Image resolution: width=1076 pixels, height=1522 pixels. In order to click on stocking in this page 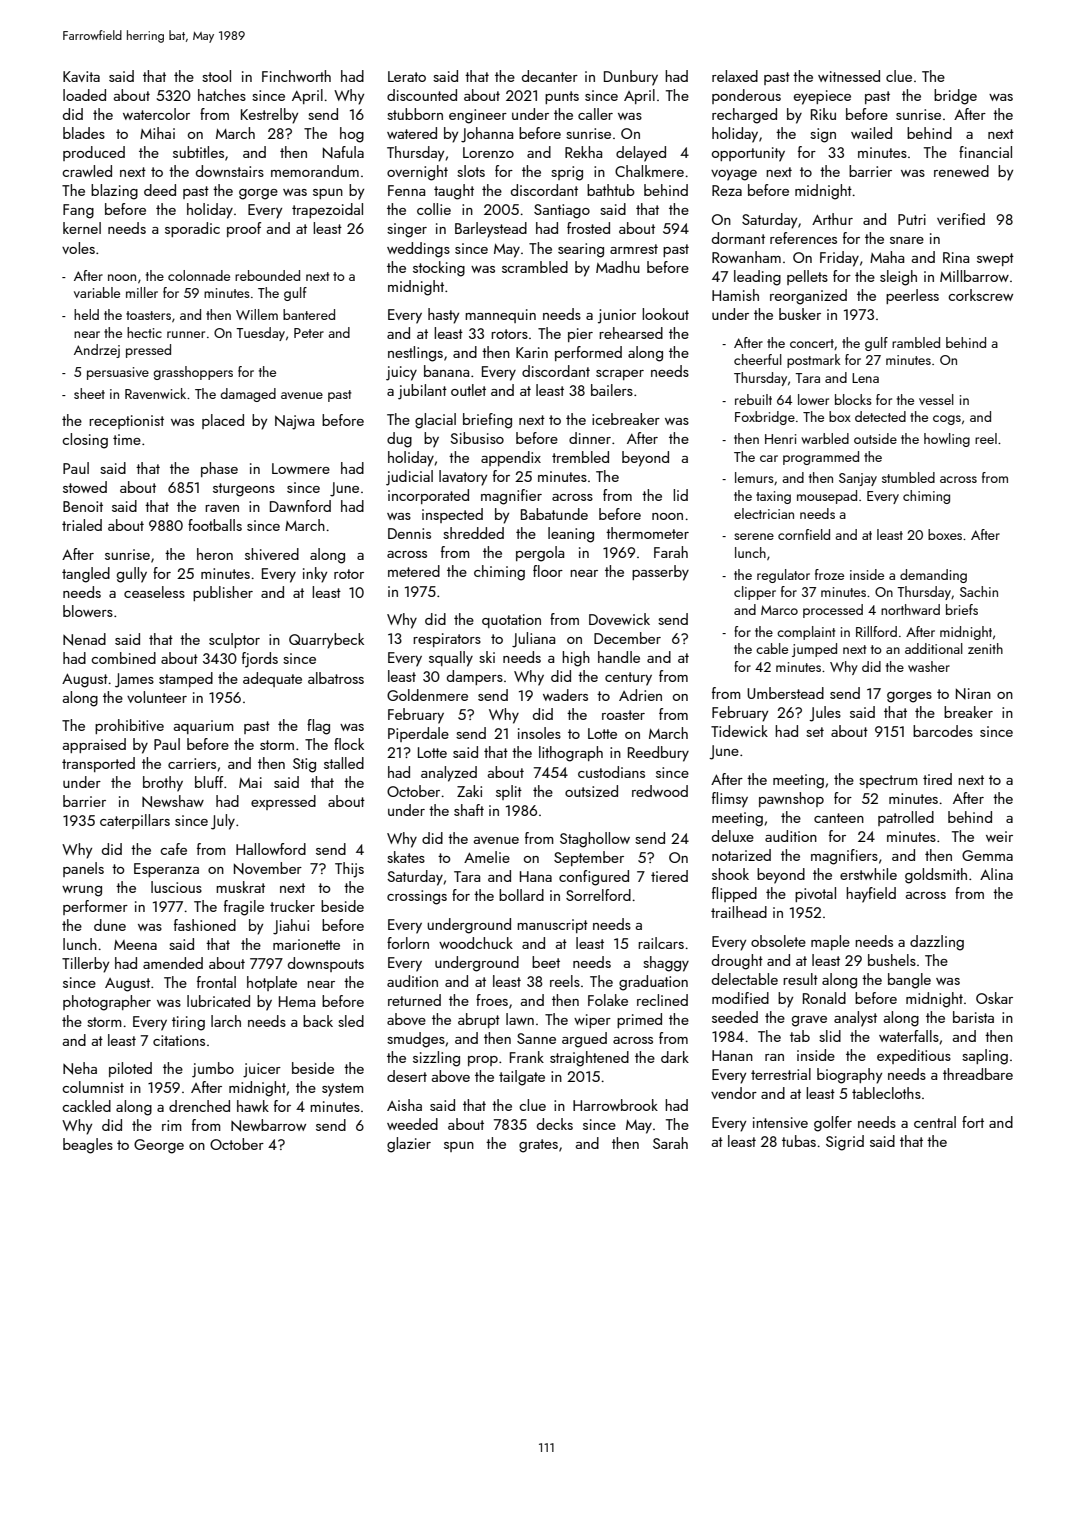, I will do `click(439, 269)`.
